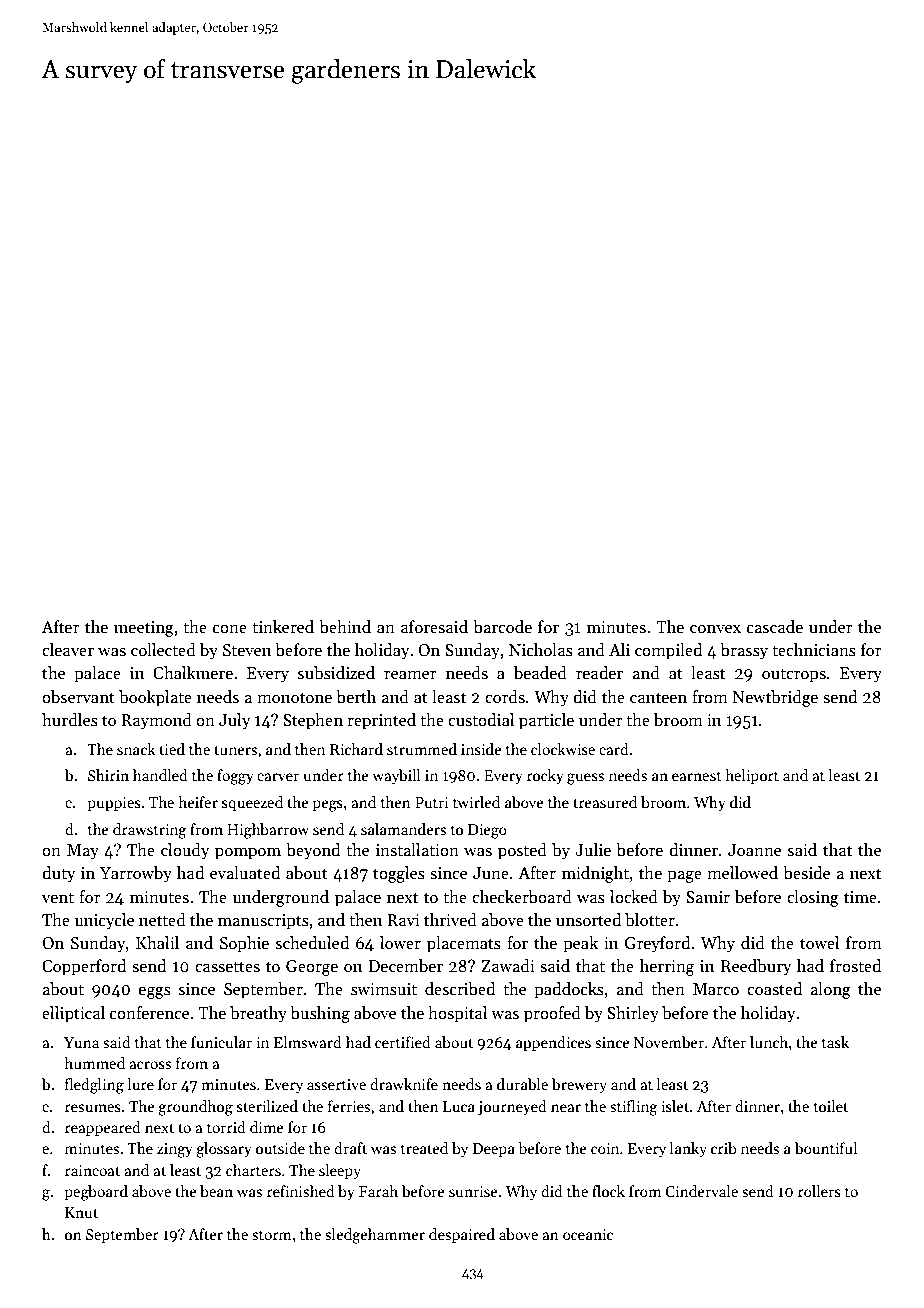  Describe the element at coordinates (819, 943) in the screenshot. I see `towel` at that location.
